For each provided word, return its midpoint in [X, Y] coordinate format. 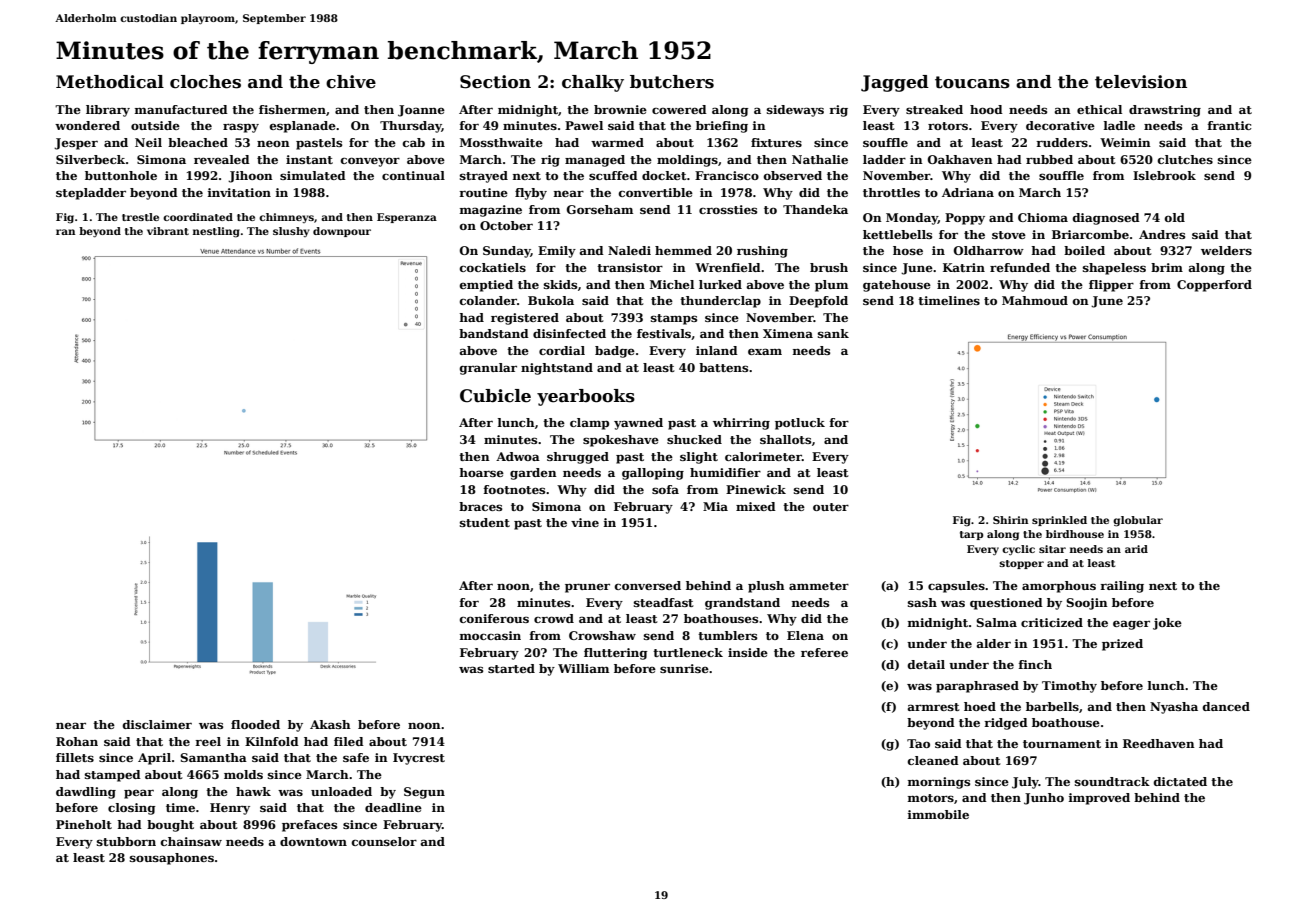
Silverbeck [90, 159]
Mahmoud [1035, 300]
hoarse [481, 472]
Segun [424, 793]
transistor [630, 267]
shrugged [578, 458]
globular [1138, 521]
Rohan [77, 741]
